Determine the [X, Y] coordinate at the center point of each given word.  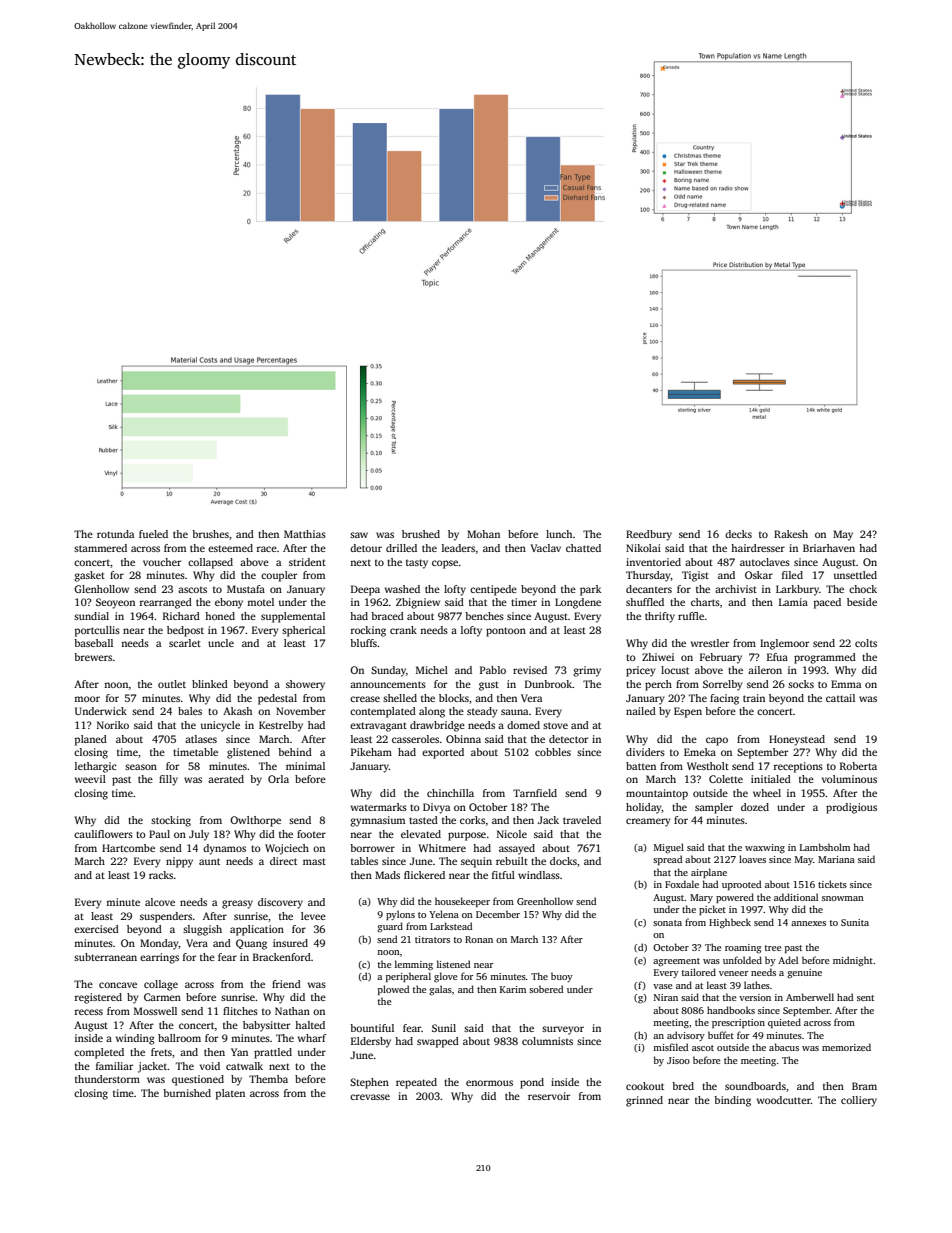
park [590, 590]
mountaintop [657, 794]
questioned [198, 1080]
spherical [303, 631]
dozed [755, 807]
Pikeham [371, 752]
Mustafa [246, 589]
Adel [788, 960]
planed [91, 740]
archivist [736, 589]
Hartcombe [128, 848]
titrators [432, 939]
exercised [96, 929]
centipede [493, 590]
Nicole [512, 834]
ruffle [691, 616]
